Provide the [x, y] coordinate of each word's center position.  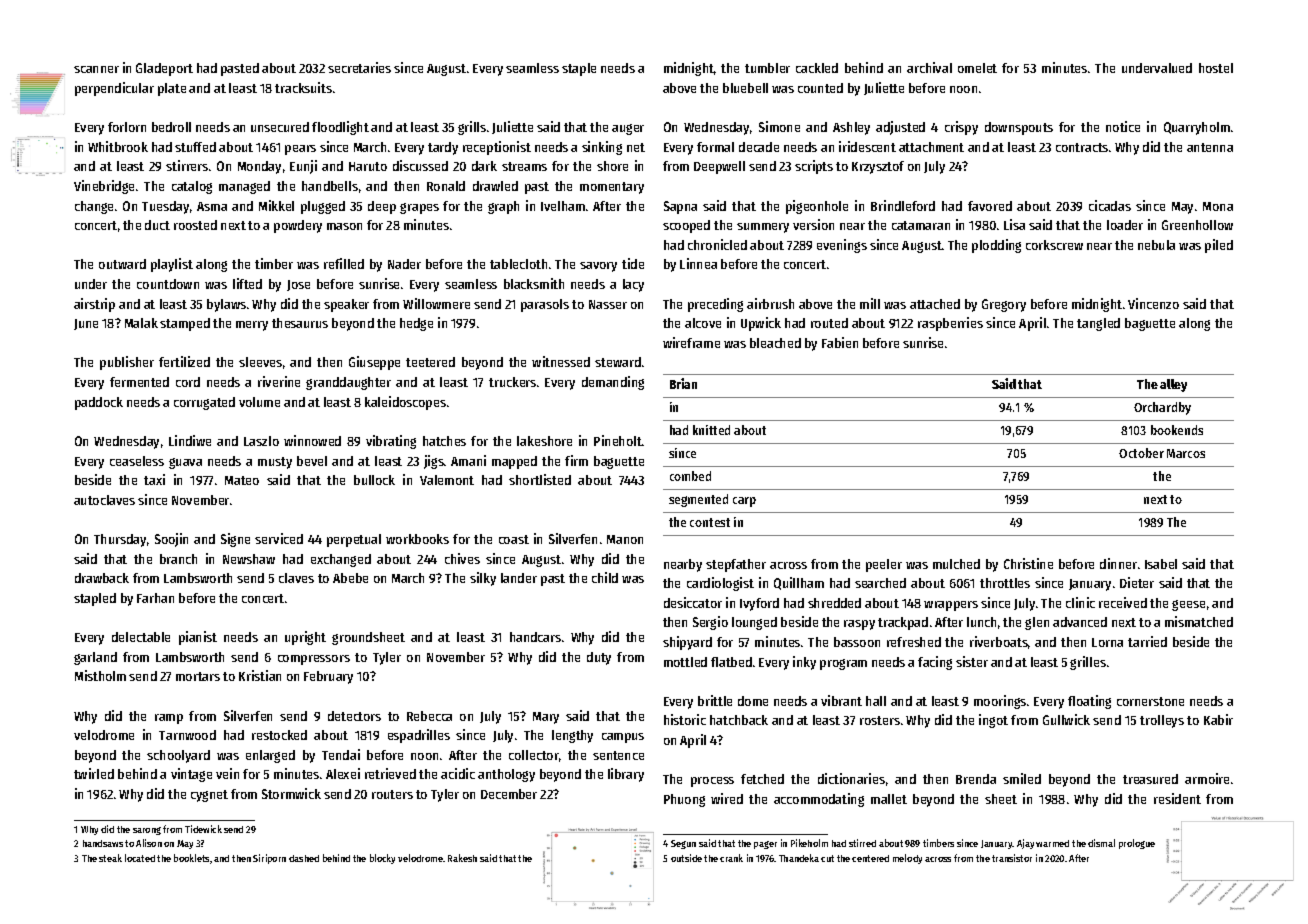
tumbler [767, 68]
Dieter [1137, 582]
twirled [94, 773]
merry [252, 326]
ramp [169, 719]
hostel [1216, 68]
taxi [154, 479]
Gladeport [164, 69]
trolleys [1162, 721]
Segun [683, 844]
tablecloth [518, 264]
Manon [625, 539]
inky [804, 663]
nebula [1156, 245]
